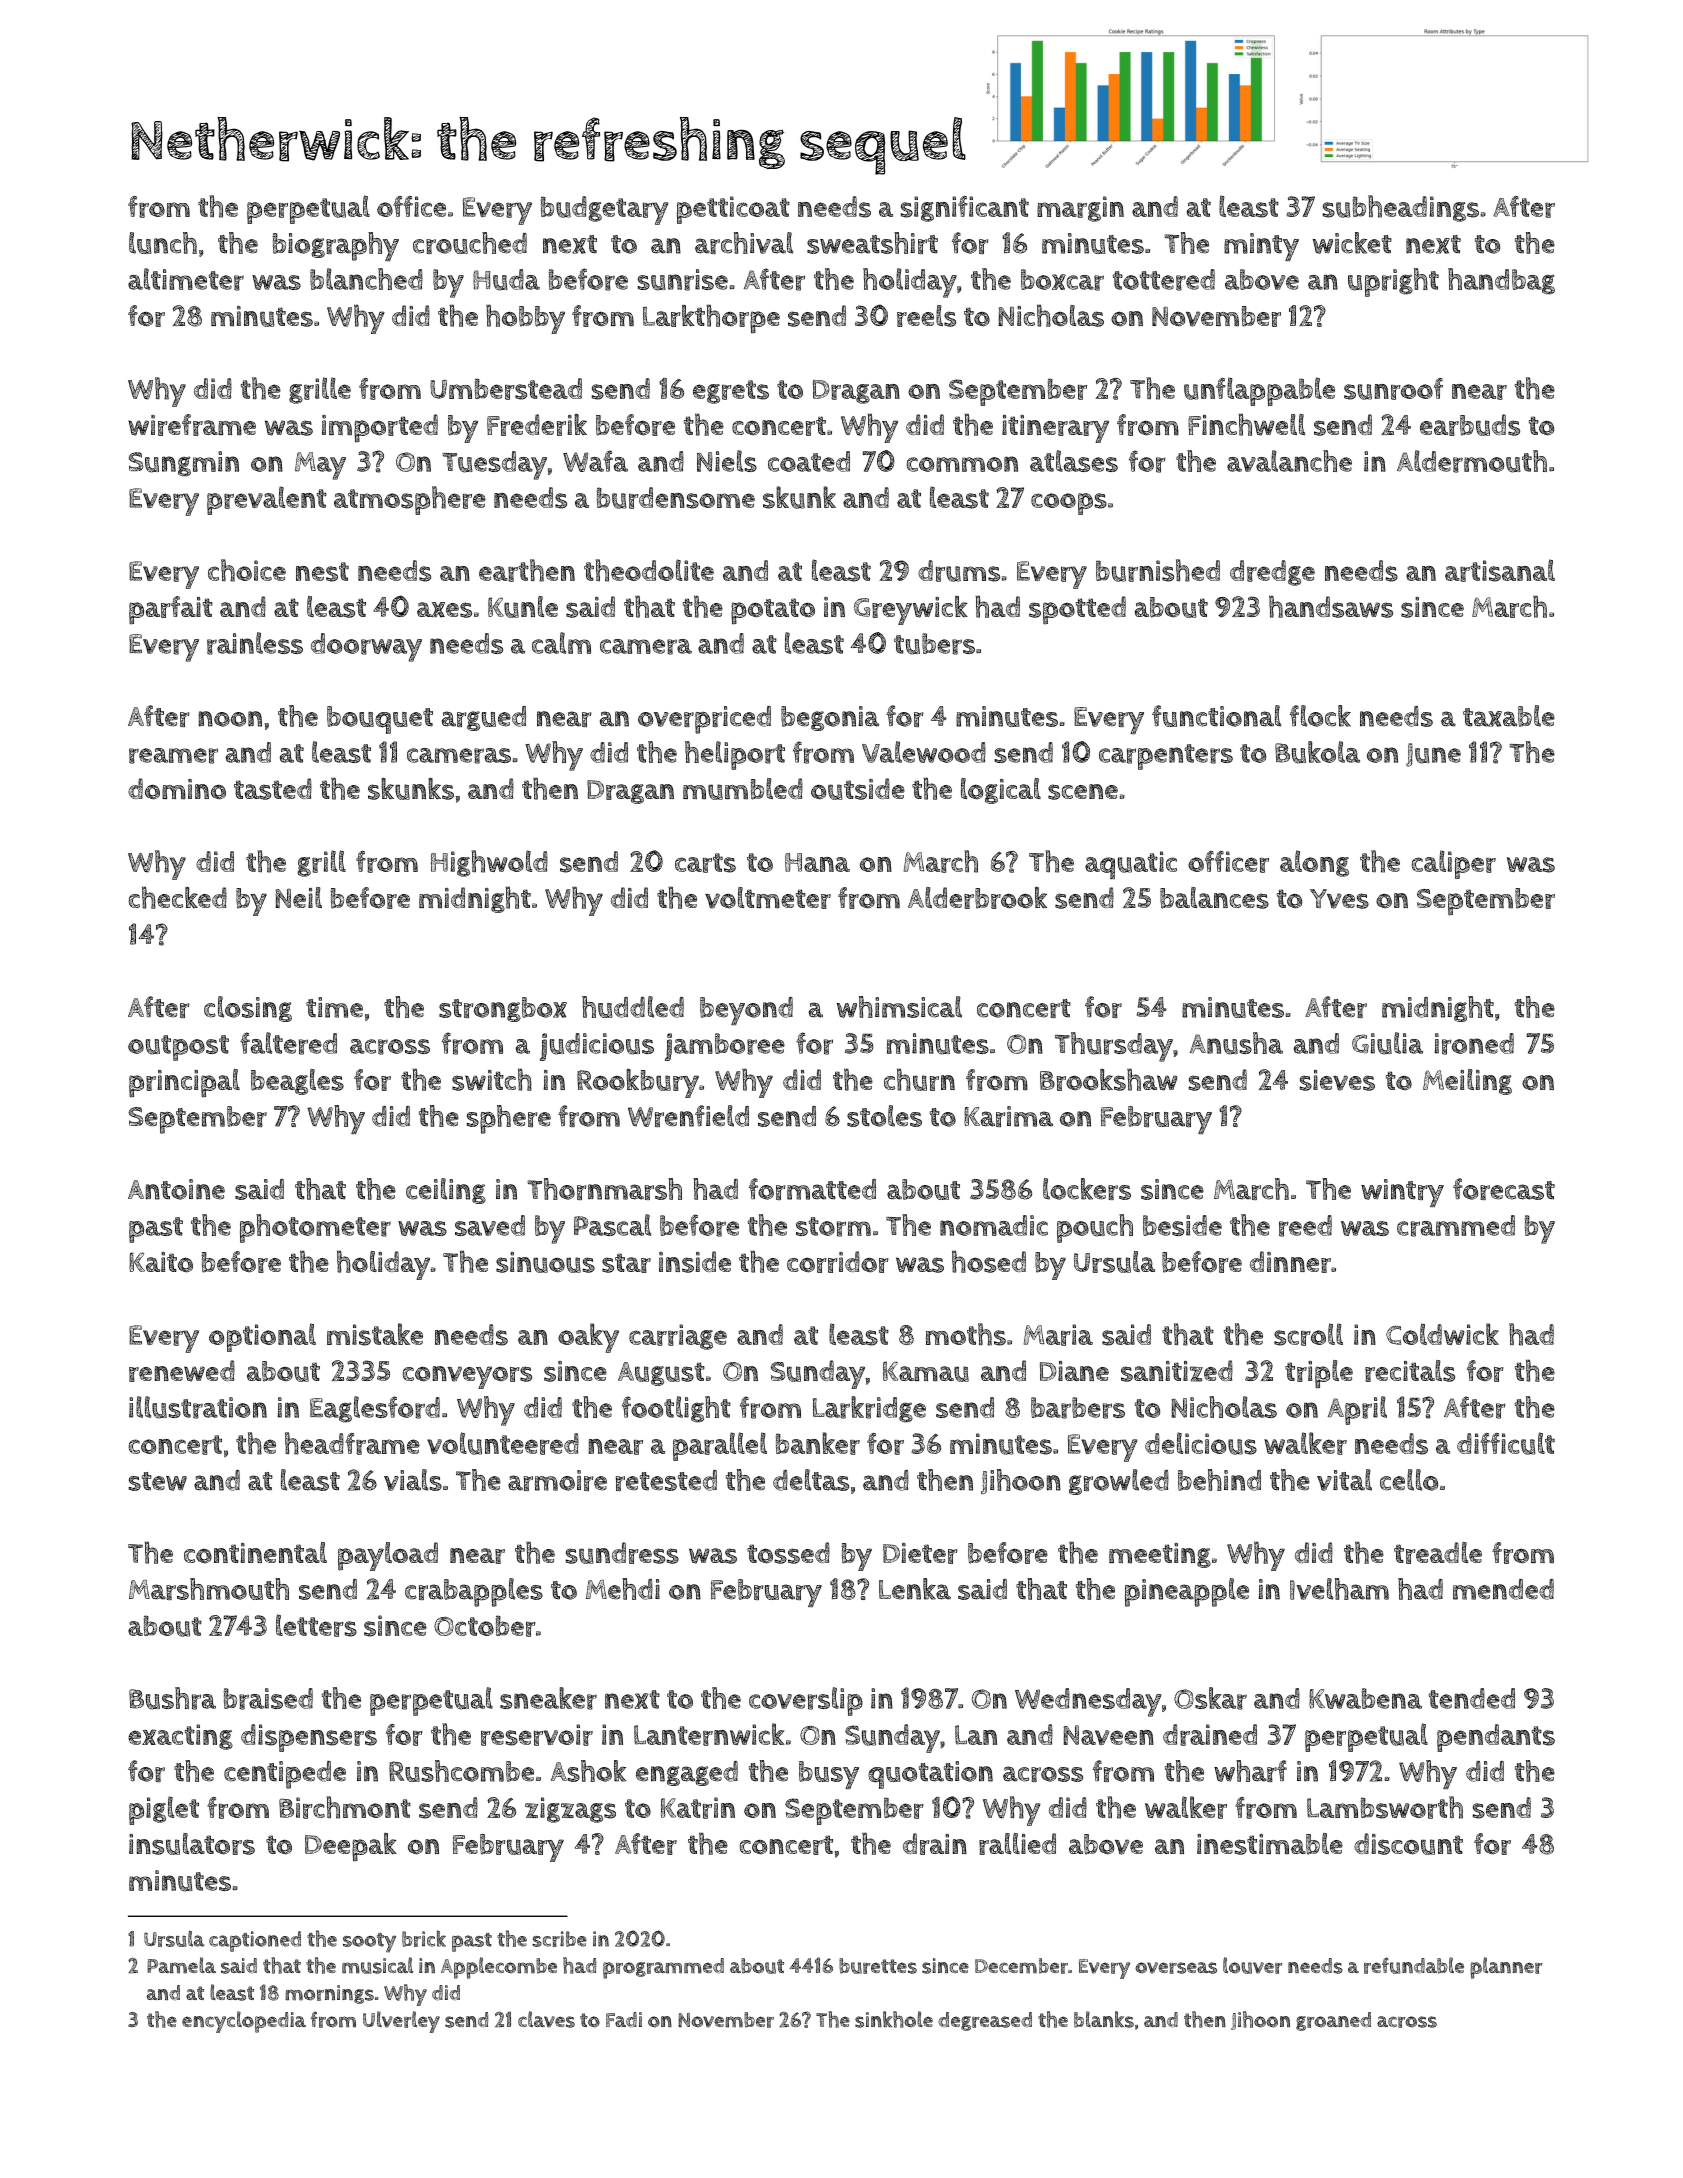 The height and width of the screenshot is (2178, 1683). What do you see at coordinates (182, 1371) in the screenshot?
I see `renewed` at bounding box center [182, 1371].
